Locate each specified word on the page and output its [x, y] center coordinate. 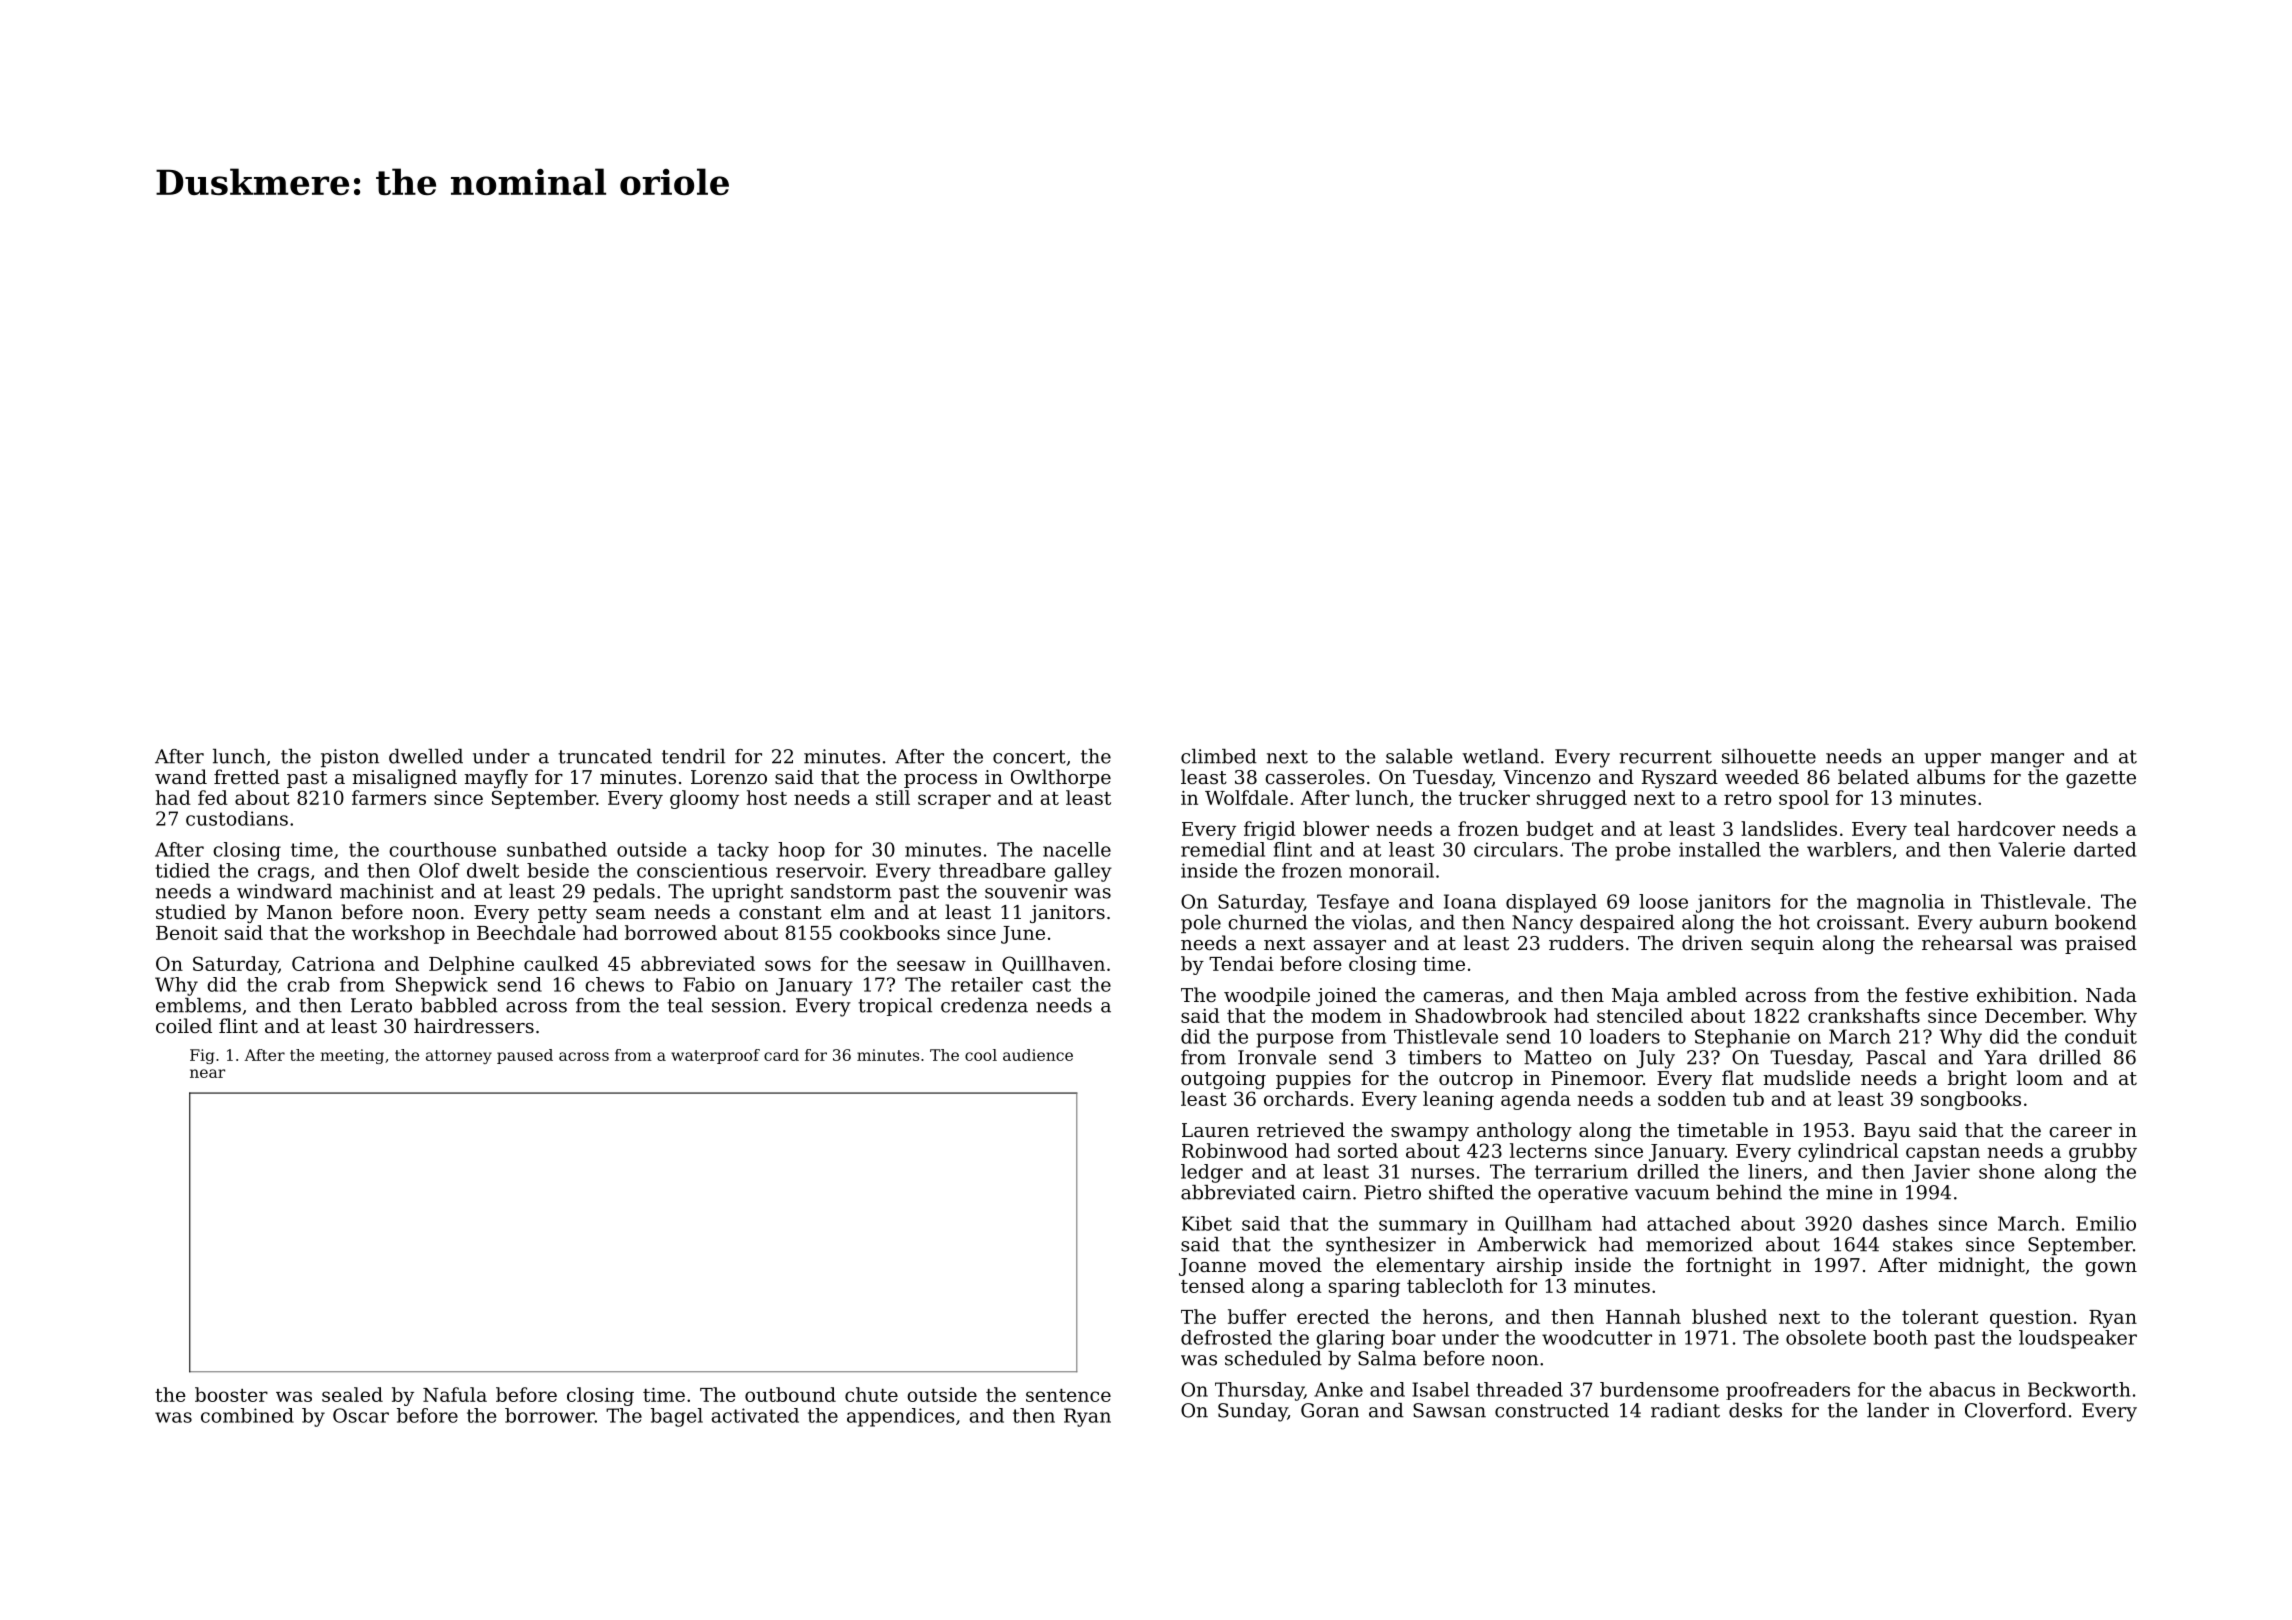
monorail [1391, 870]
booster [231, 1394]
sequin [1782, 945]
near [207, 1073]
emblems [198, 1005]
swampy [1430, 1134]
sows [788, 965]
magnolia [1901, 903]
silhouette [1769, 756]
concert [1029, 757]
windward [284, 891]
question [2031, 1319]
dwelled [426, 756]
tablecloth [1455, 1285]
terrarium [1581, 1171]
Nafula [455, 1394]
